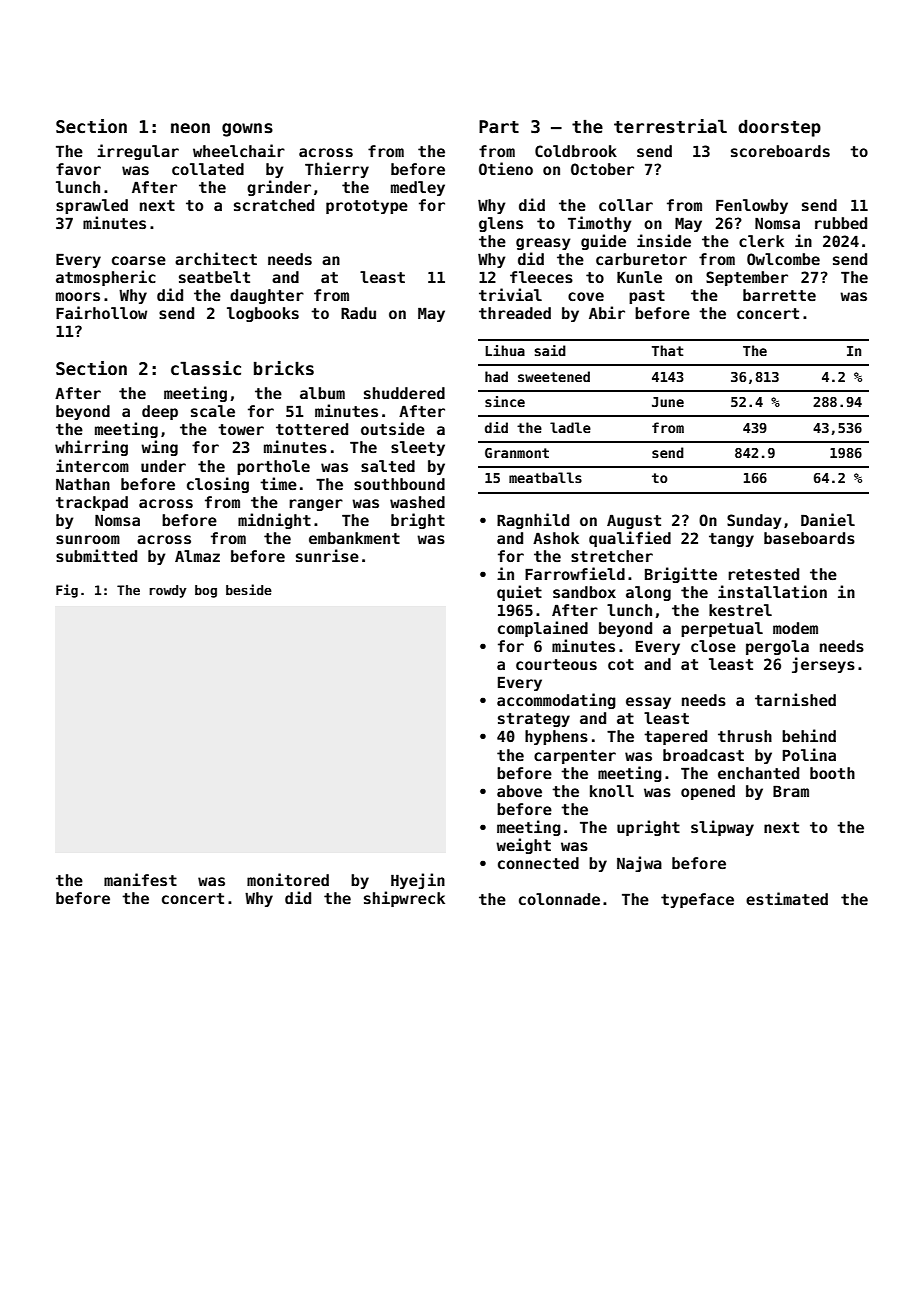 Image resolution: width=924 pixels, height=1314 pixels. I want to click on gowns, so click(247, 130).
